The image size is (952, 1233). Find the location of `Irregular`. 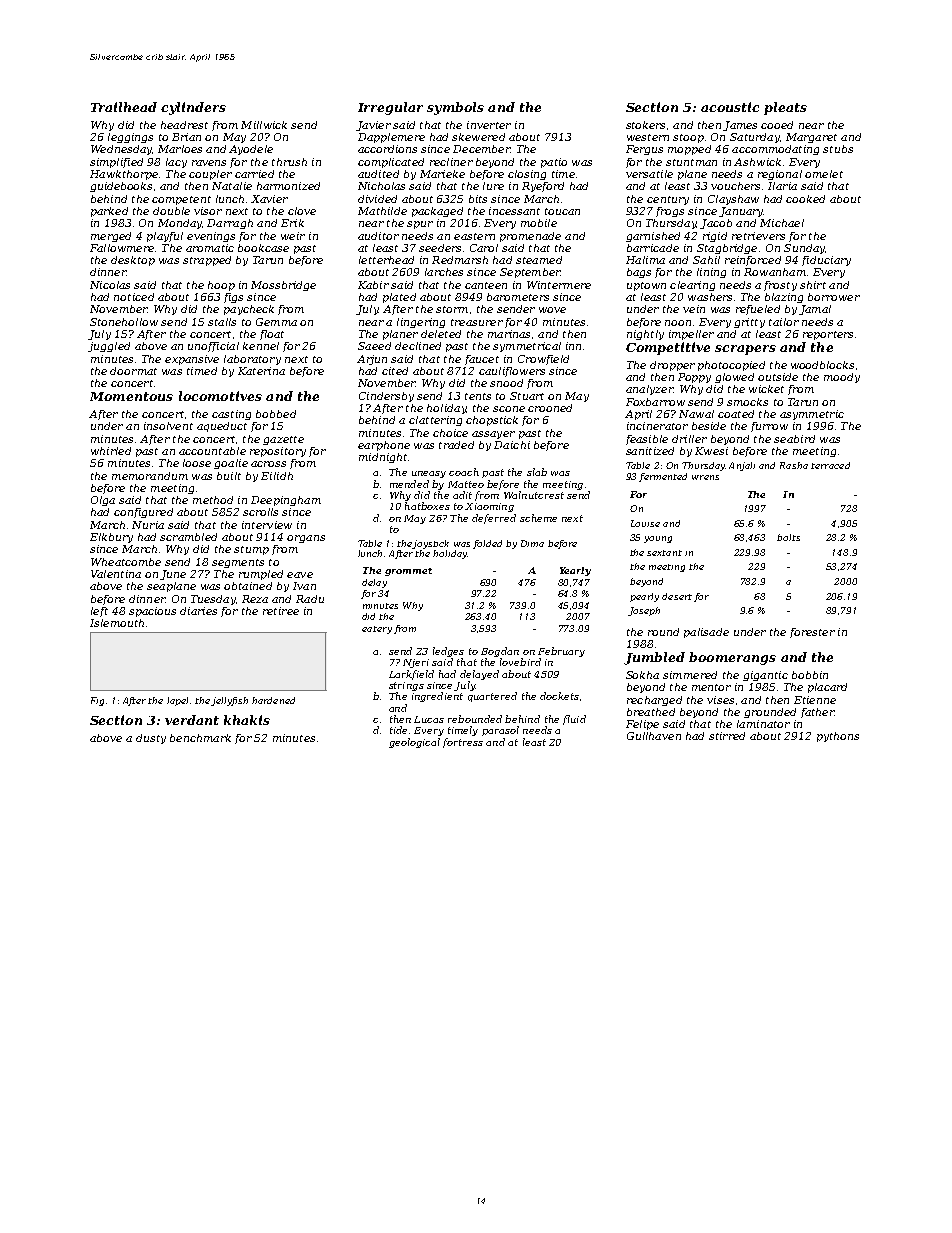

Irregular is located at coordinates (390, 108).
